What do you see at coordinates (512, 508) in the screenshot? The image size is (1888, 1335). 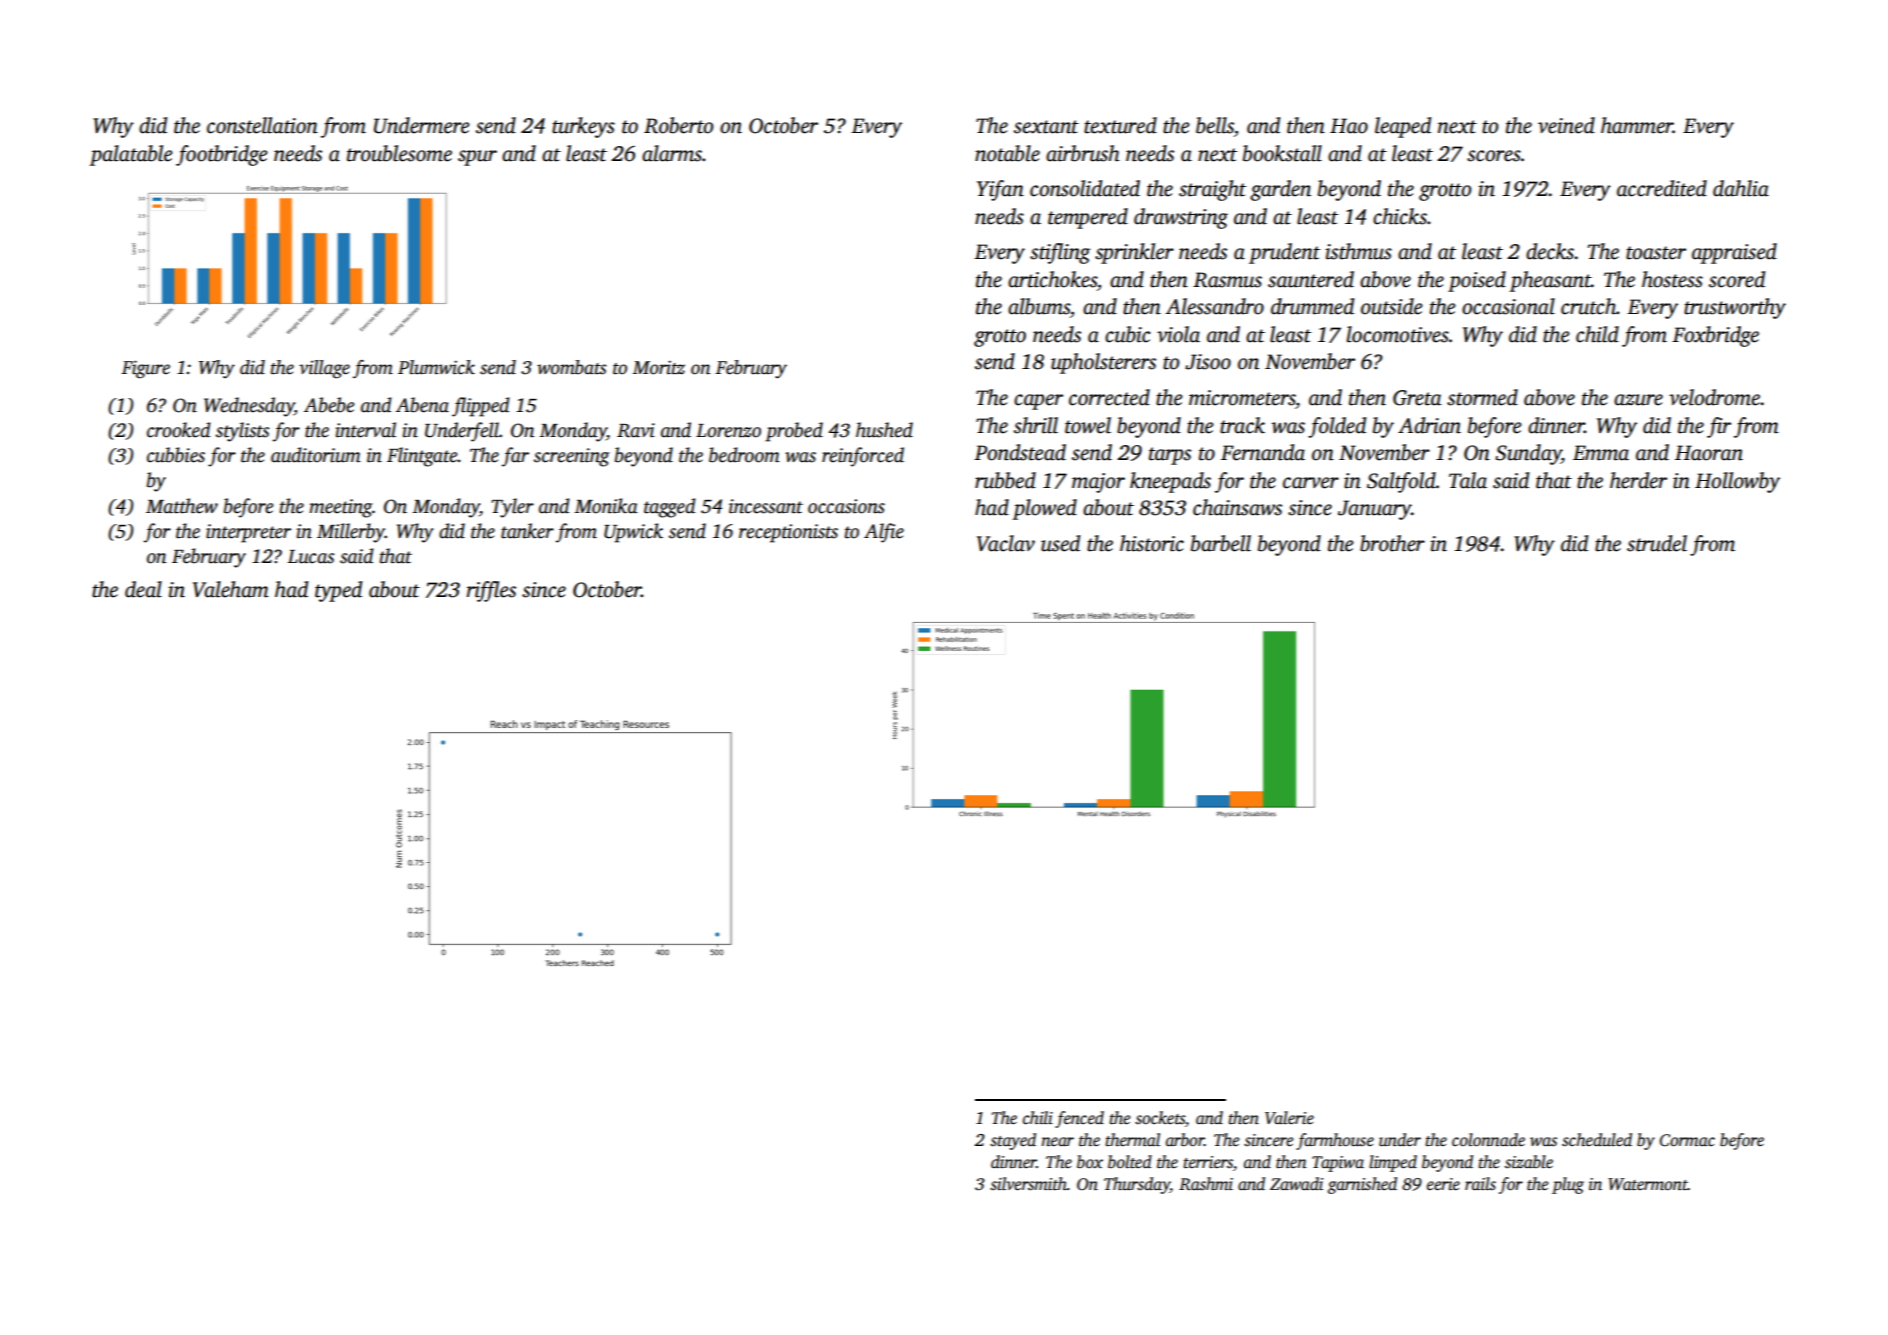 I see `Tyler` at bounding box center [512, 508].
